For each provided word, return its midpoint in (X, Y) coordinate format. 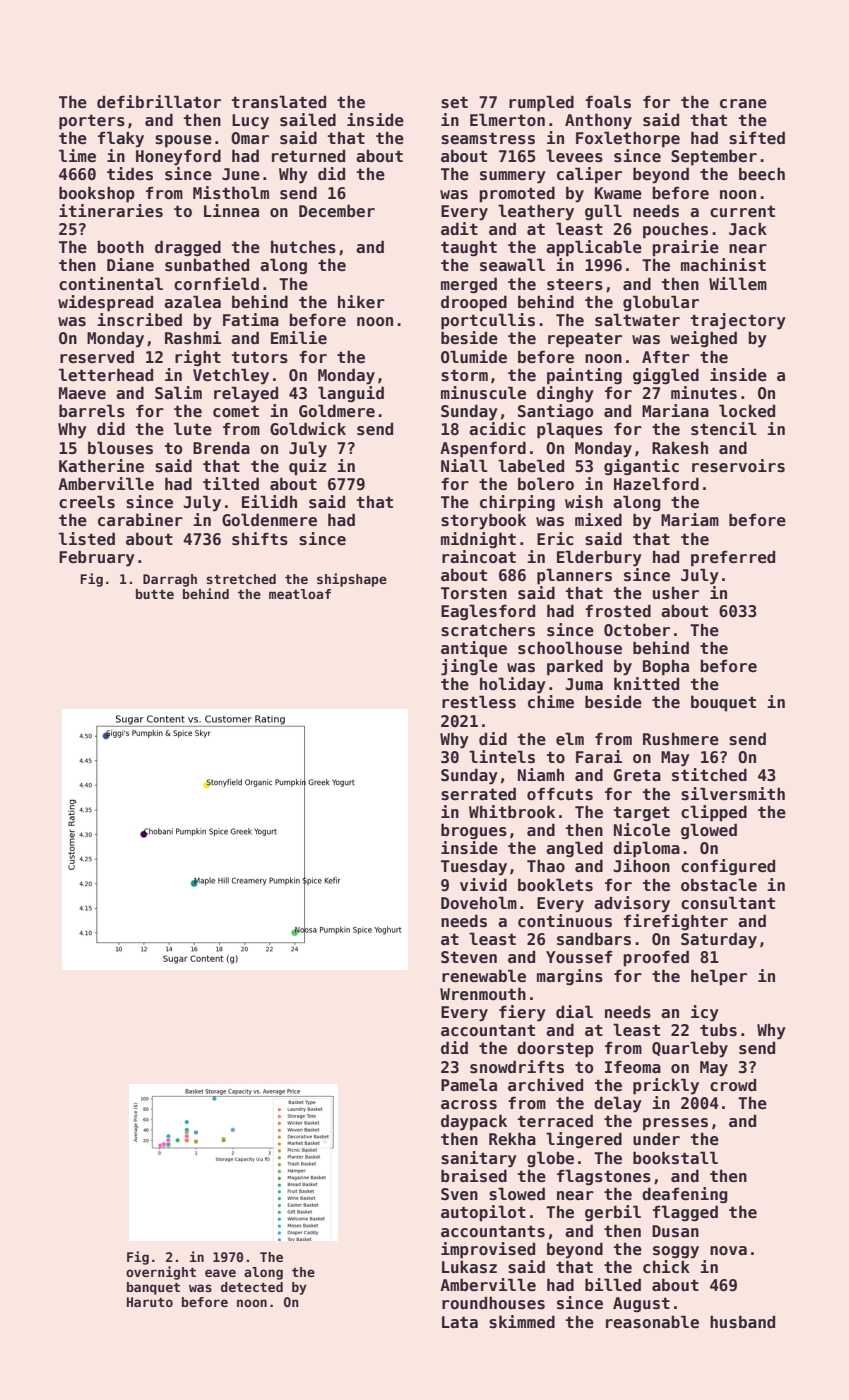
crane (743, 104)
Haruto (150, 1302)
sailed (308, 120)
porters (92, 122)
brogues (474, 831)
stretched (241, 579)
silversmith (733, 794)
